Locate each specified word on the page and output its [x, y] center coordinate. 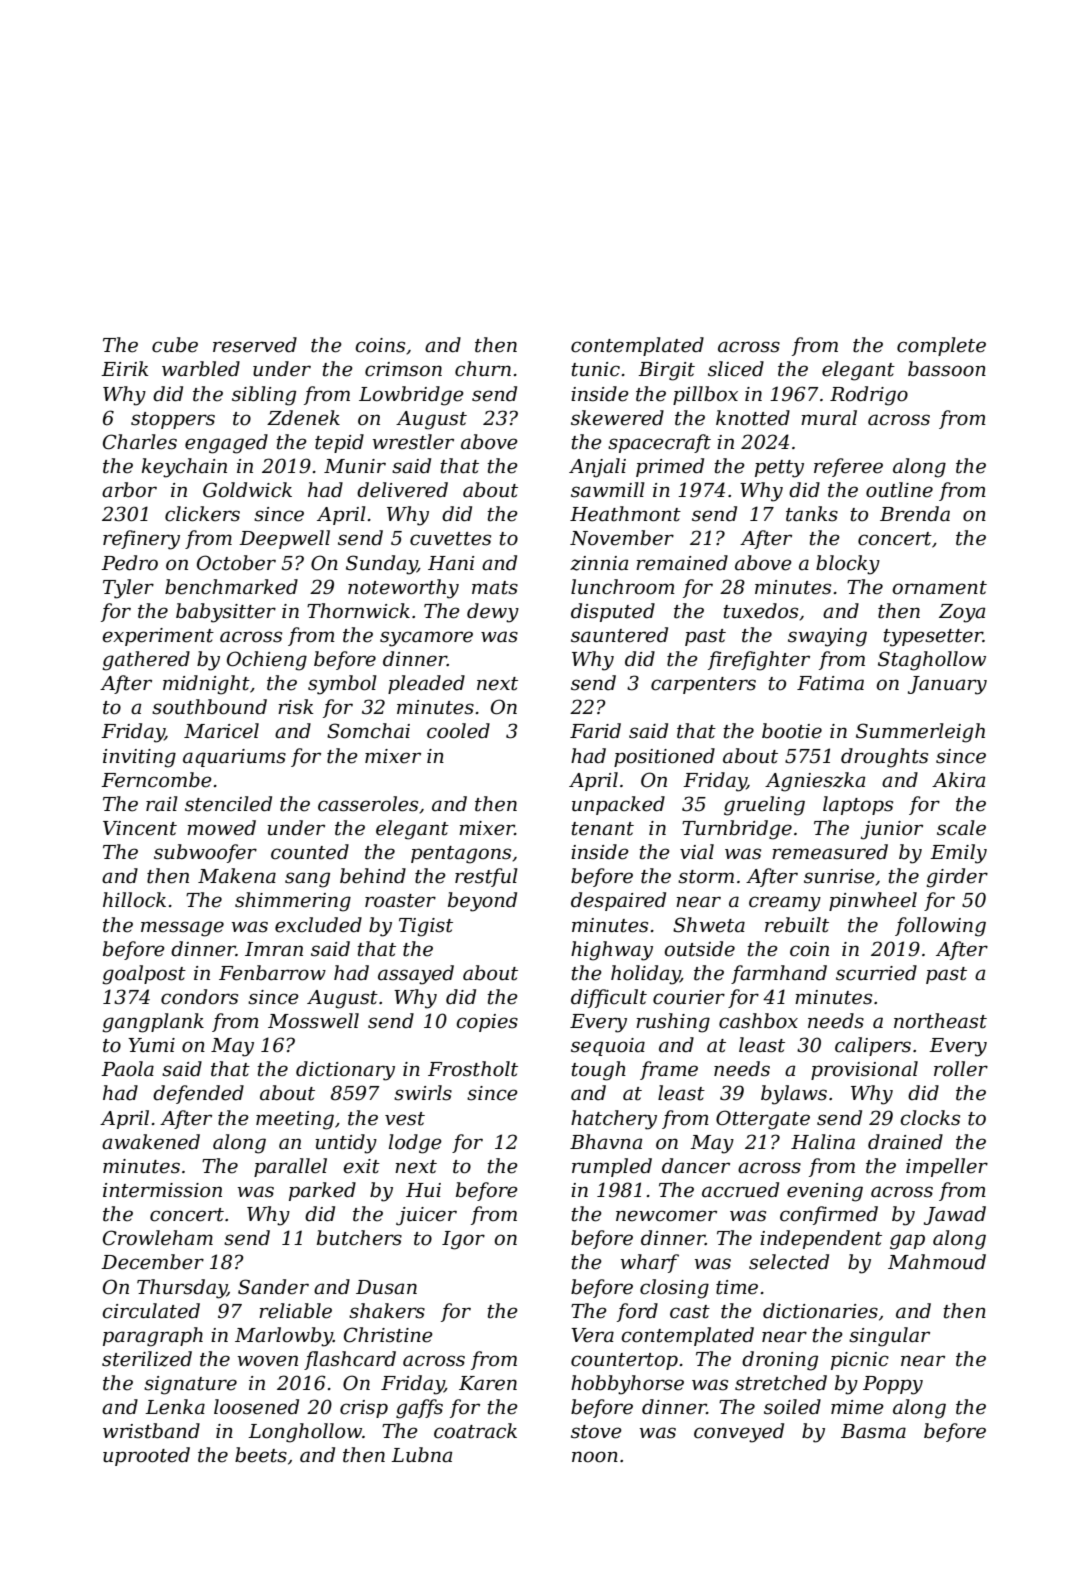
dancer [696, 1166]
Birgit [666, 371]
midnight [206, 685]
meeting [295, 1120]
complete [941, 346]
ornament [939, 588]
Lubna [421, 1455]
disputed [613, 612]
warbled [201, 369]
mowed [221, 828]
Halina [823, 1142]
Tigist [426, 927]
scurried [876, 973]
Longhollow [305, 1433]
